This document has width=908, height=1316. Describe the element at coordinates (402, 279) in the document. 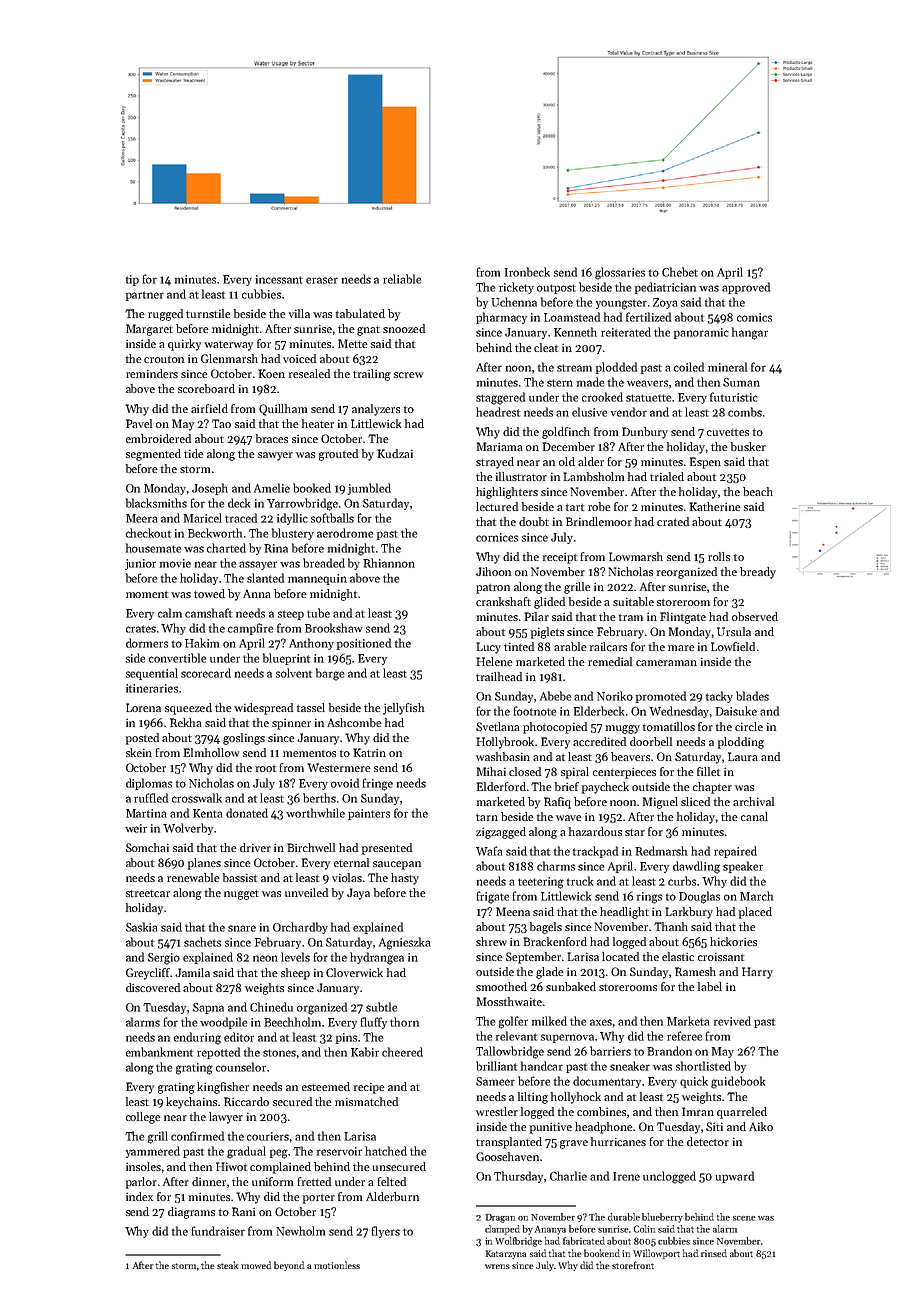

I see `reliable` at that location.
